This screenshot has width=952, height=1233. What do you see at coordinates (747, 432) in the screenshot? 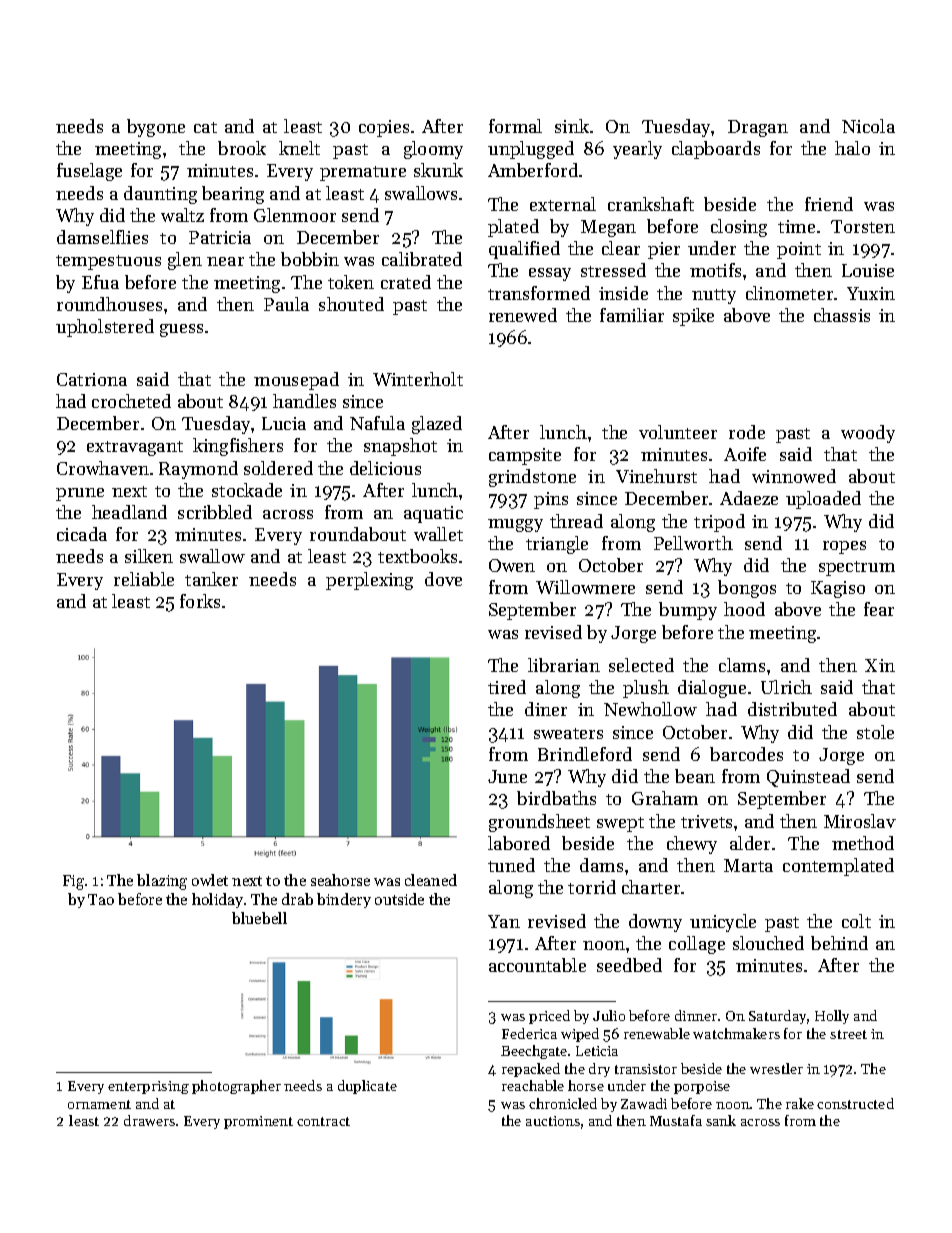
I see `rode` at bounding box center [747, 432].
